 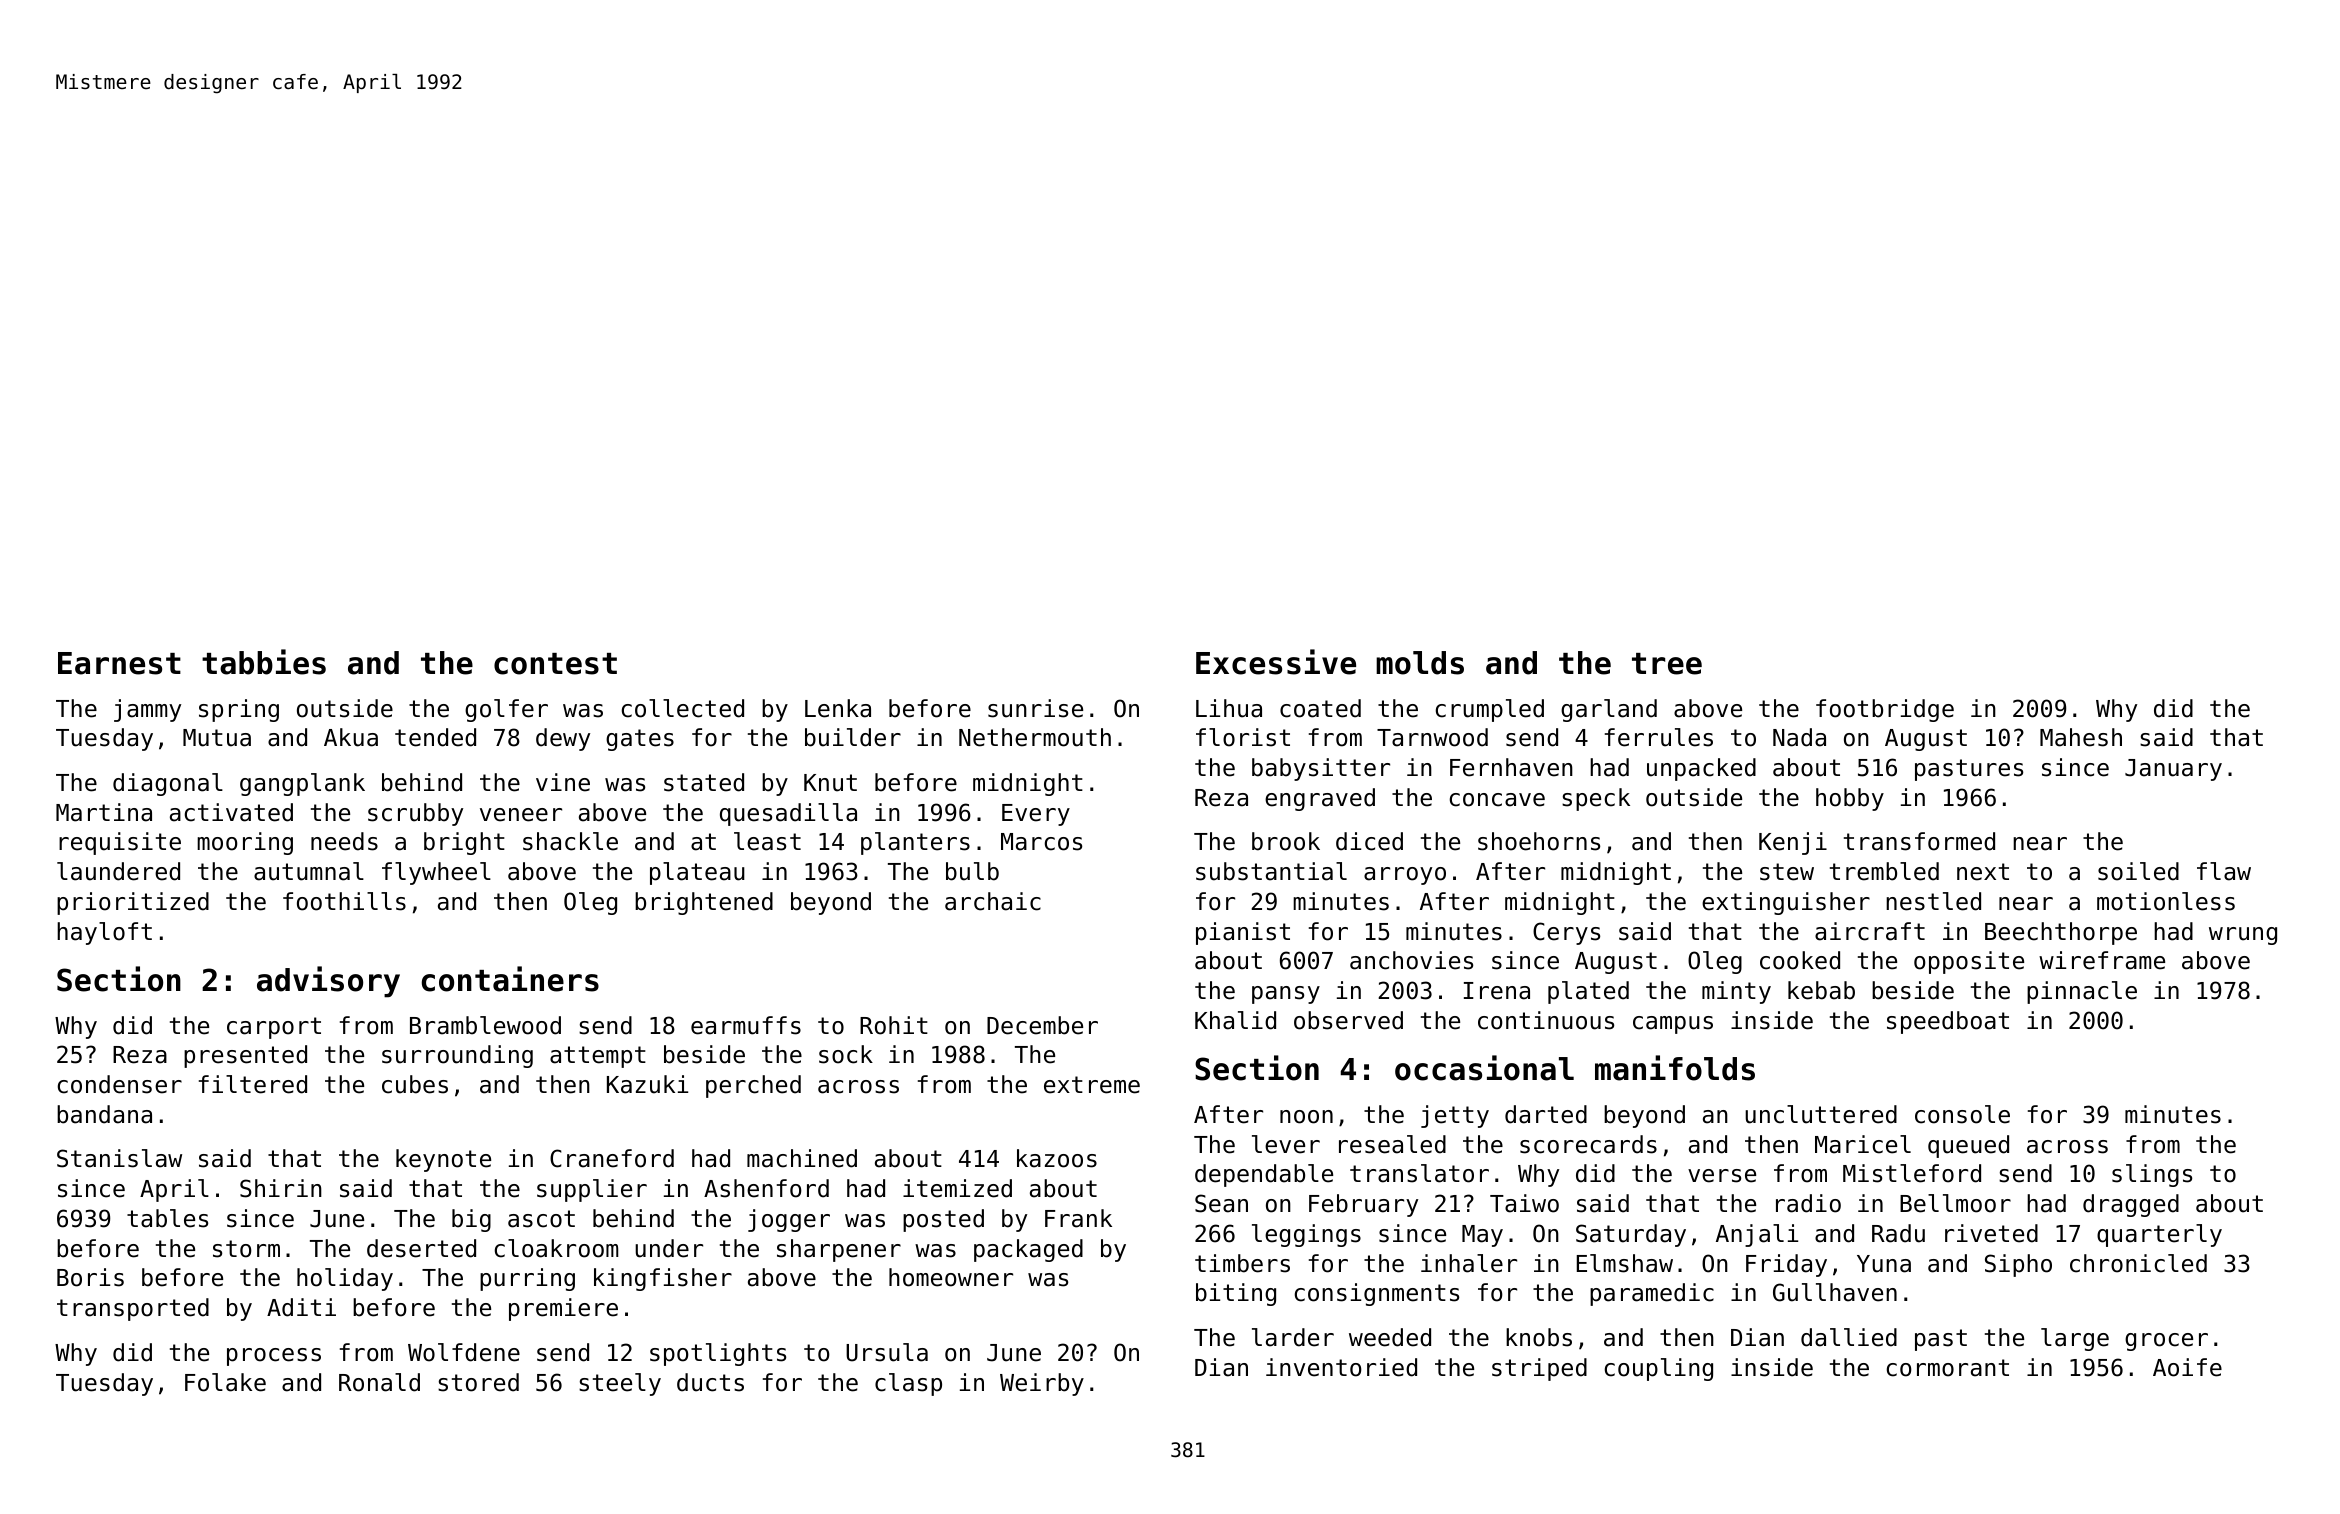 I want to click on Folake, so click(x=225, y=1382).
